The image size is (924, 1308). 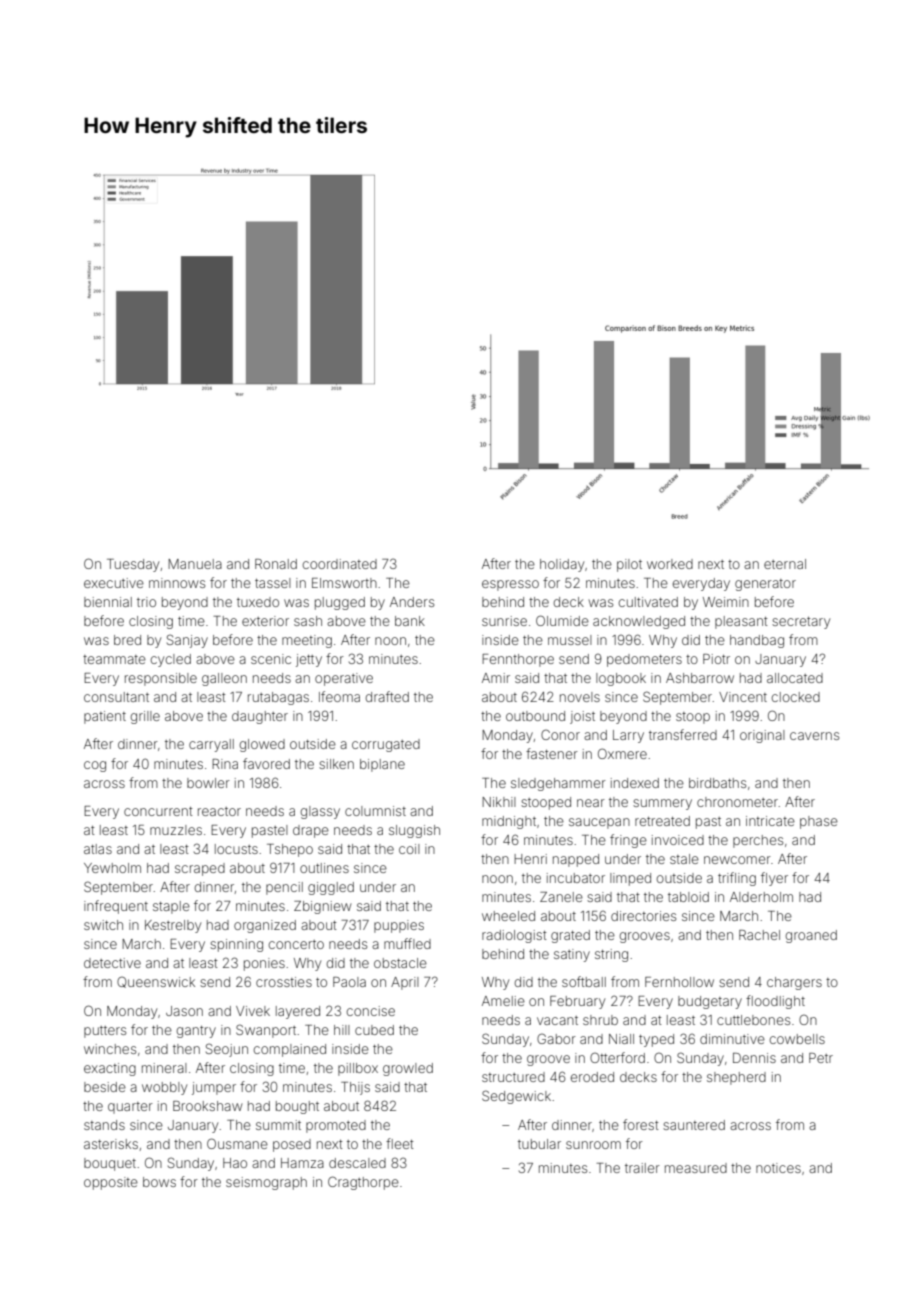 I want to click on sauntered, so click(x=694, y=1125).
